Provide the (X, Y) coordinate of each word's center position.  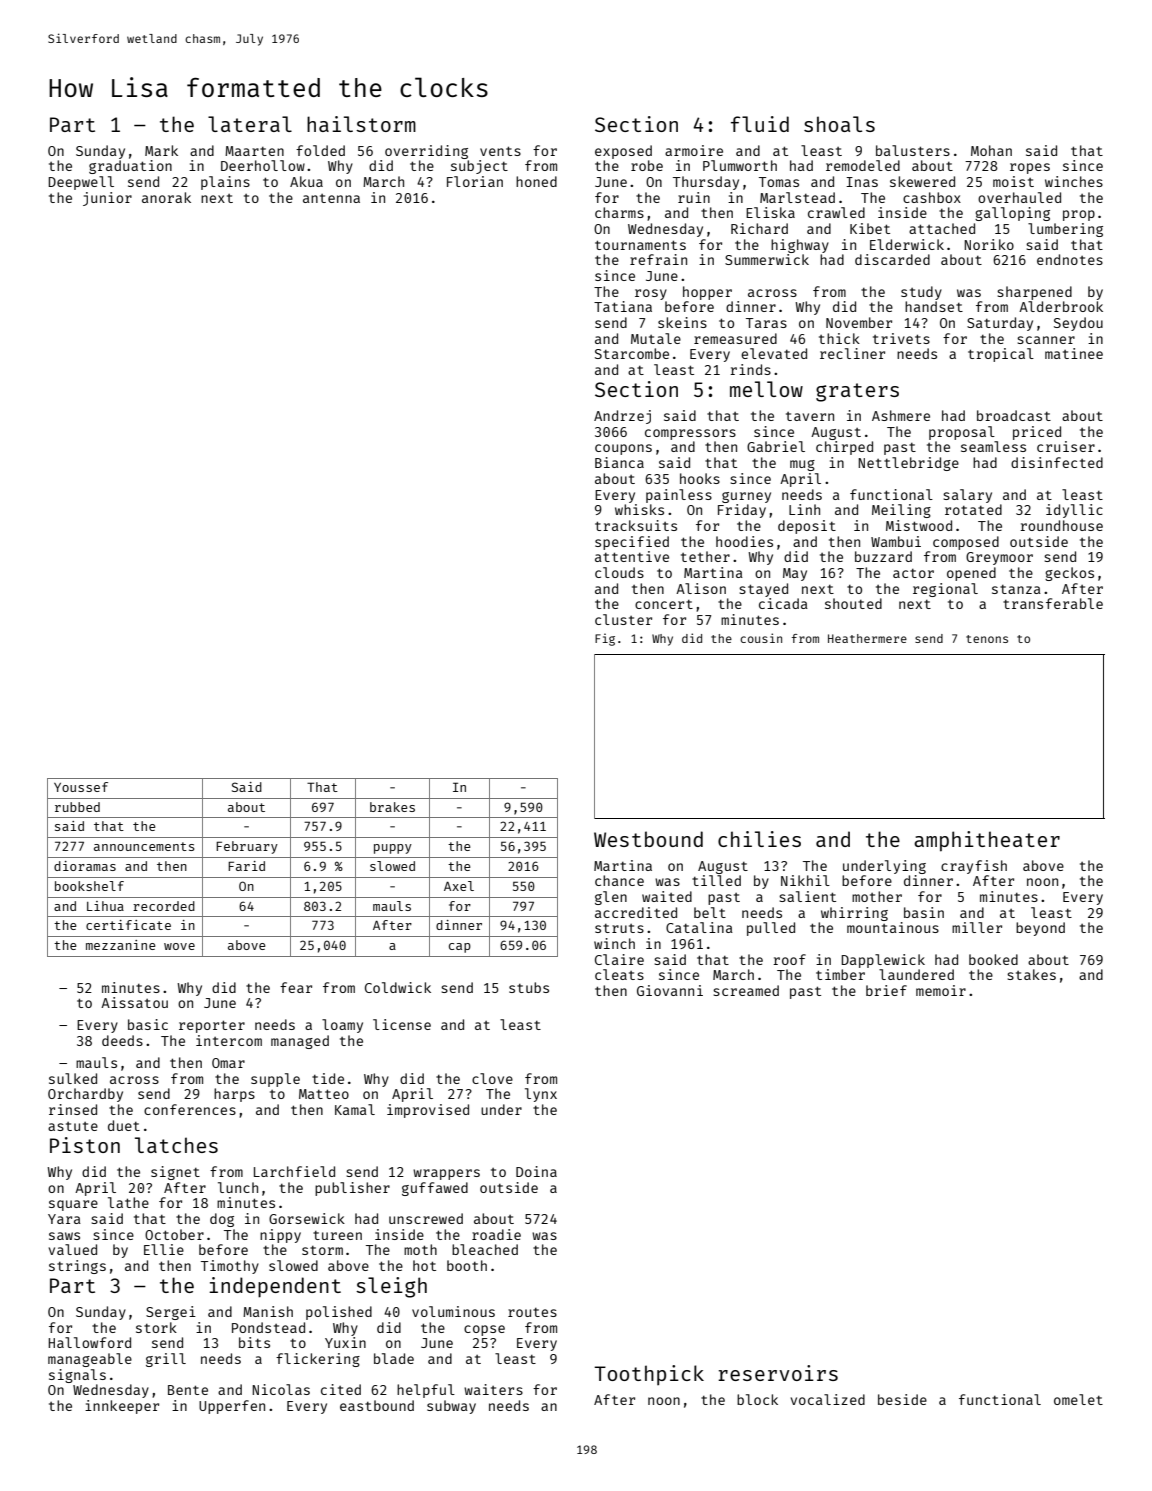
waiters (493, 1389)
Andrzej (622, 417)
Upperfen (232, 1407)
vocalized (828, 1399)
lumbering (1065, 230)
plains (225, 183)
